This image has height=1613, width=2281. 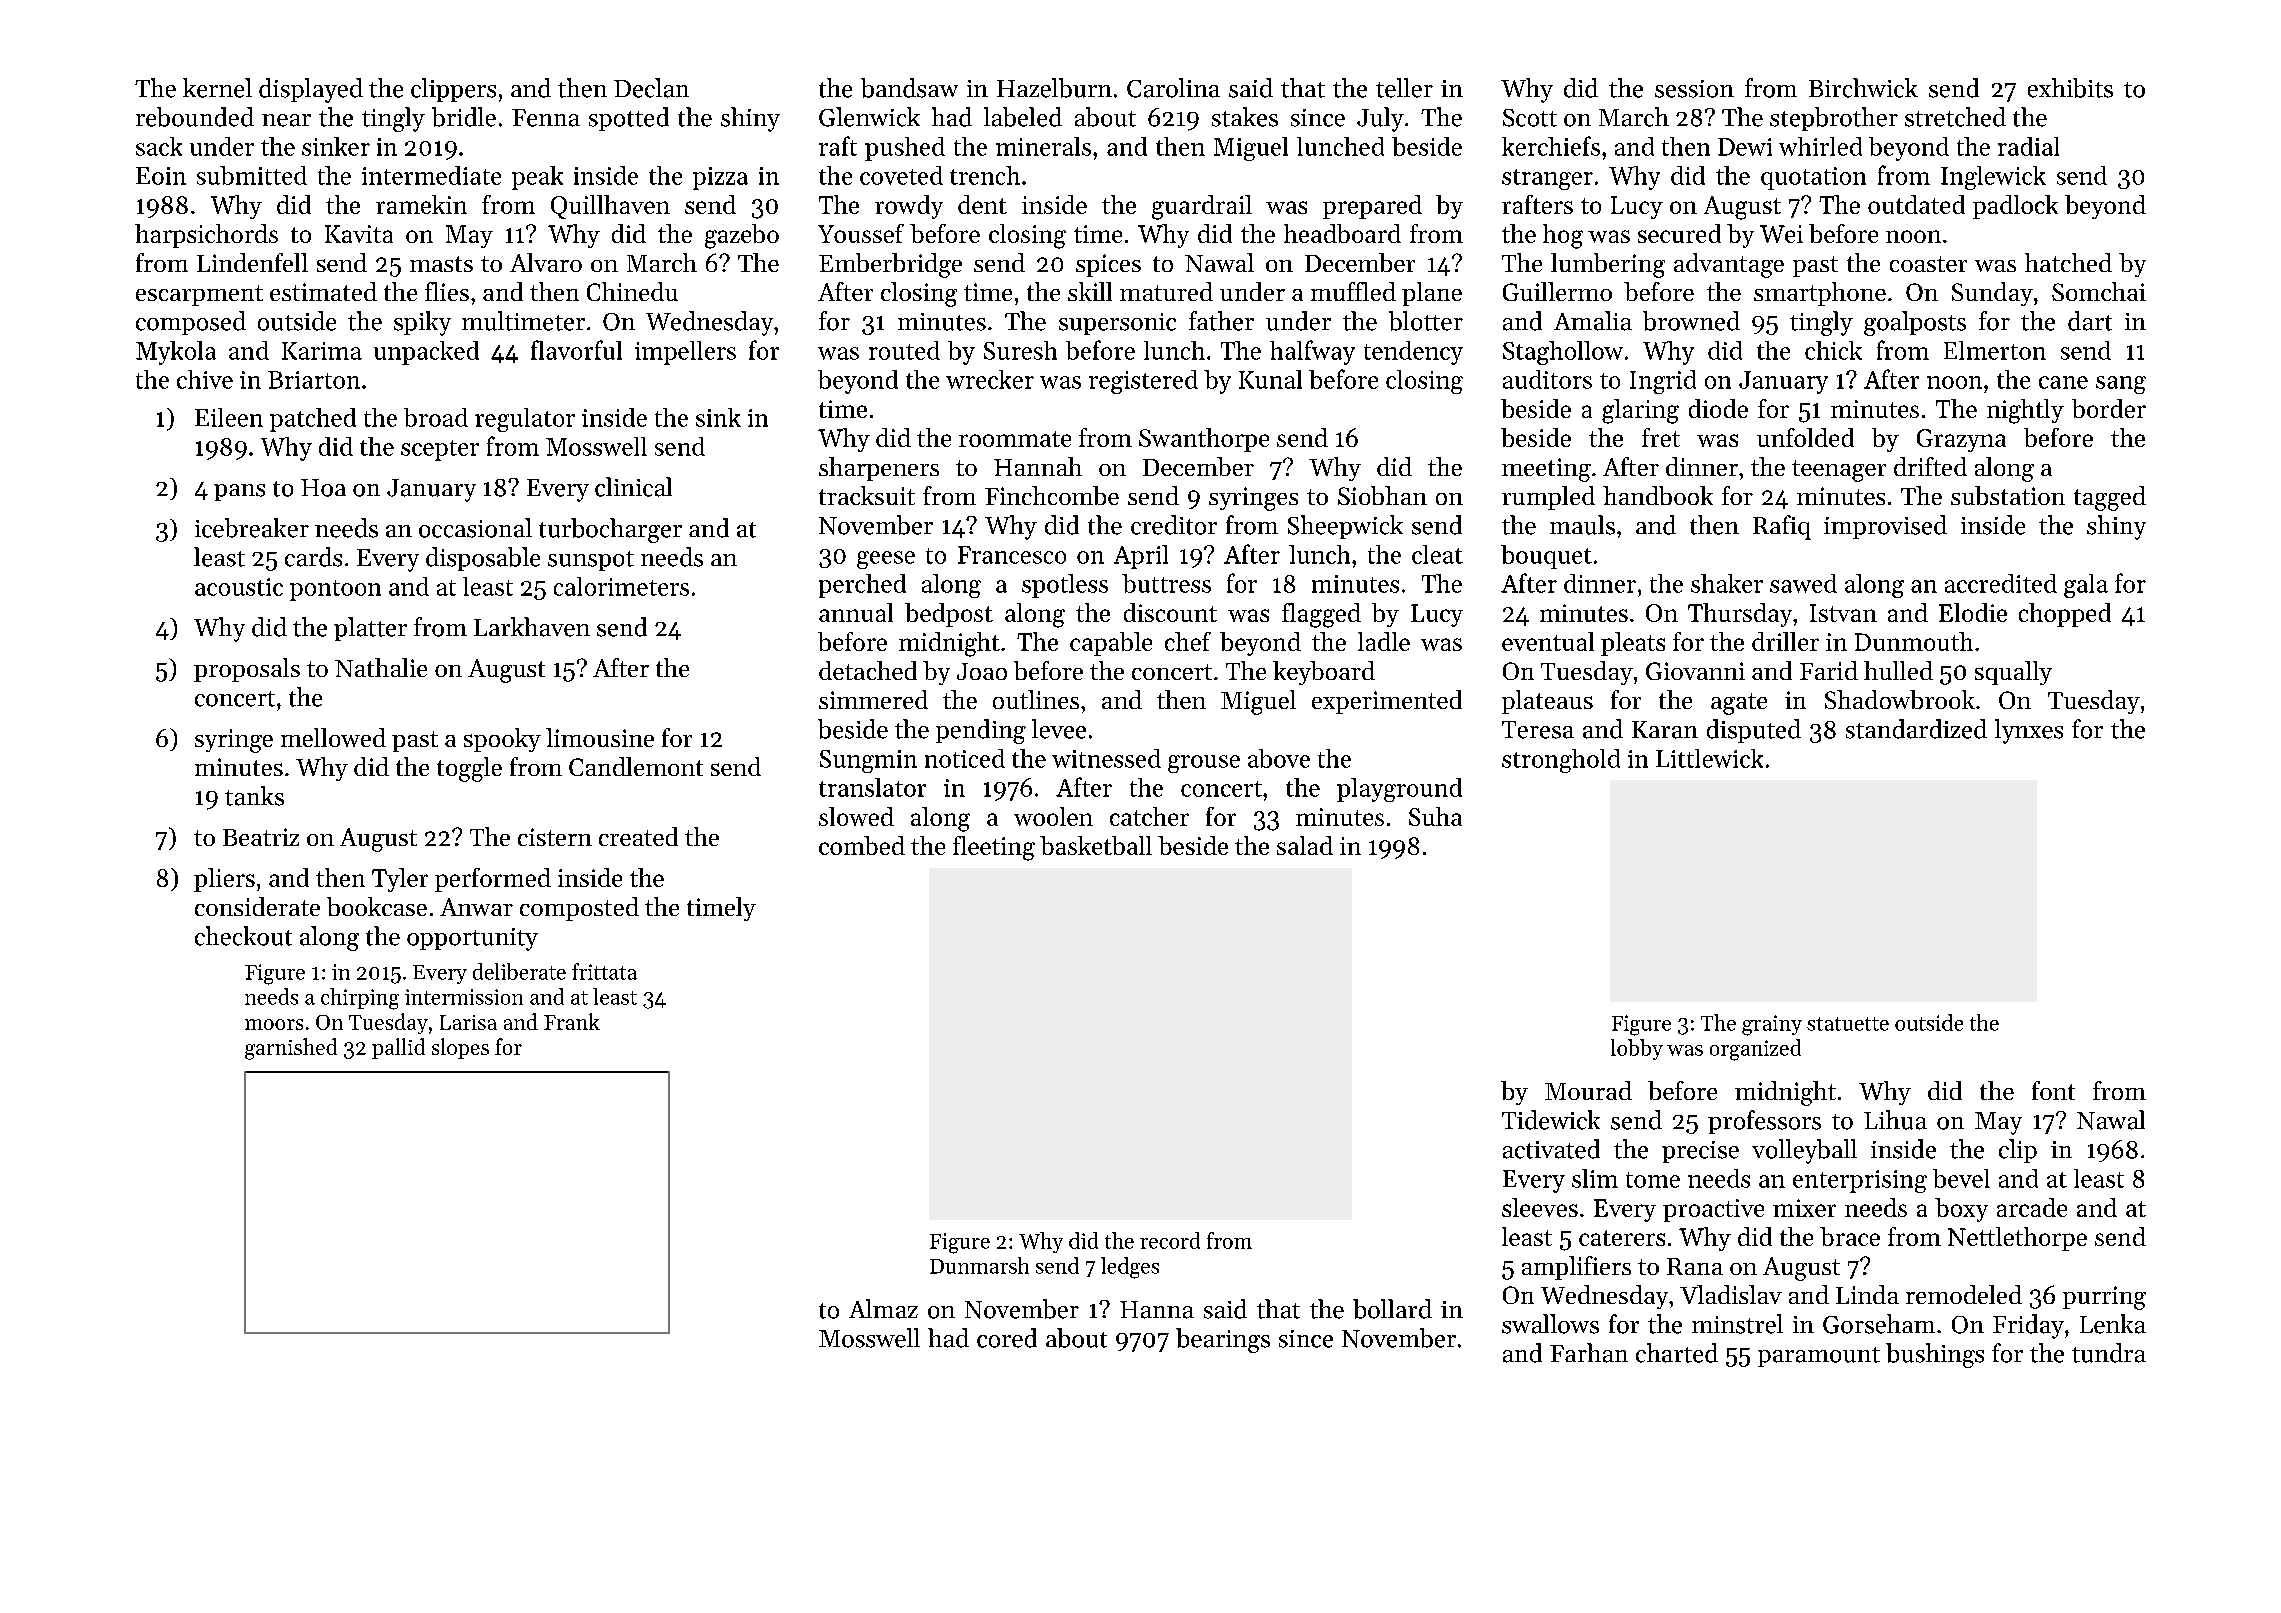 What do you see at coordinates (1589, 1353) in the image?
I see `Farhan` at bounding box center [1589, 1353].
